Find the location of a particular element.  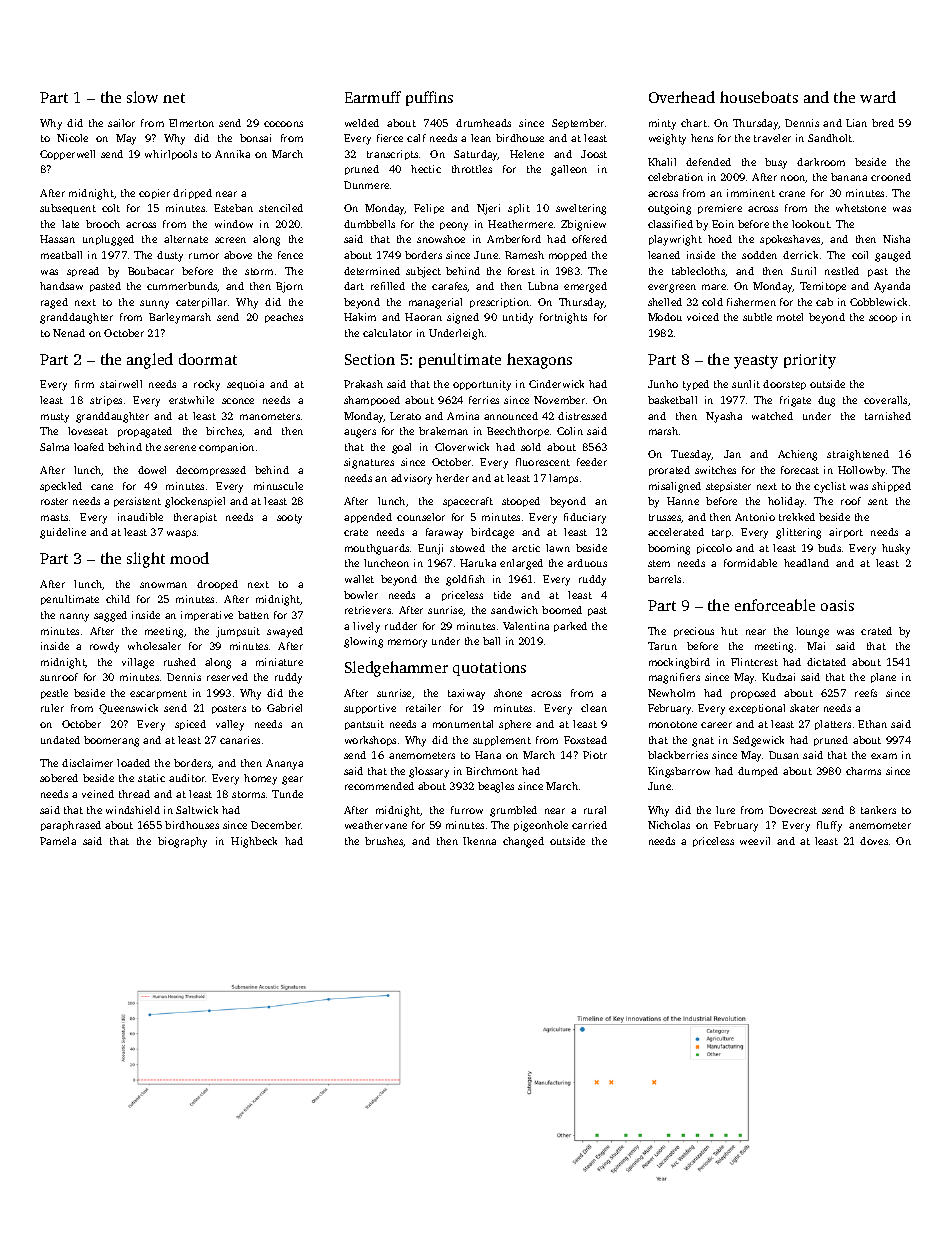

untidy is located at coordinates (518, 318).
